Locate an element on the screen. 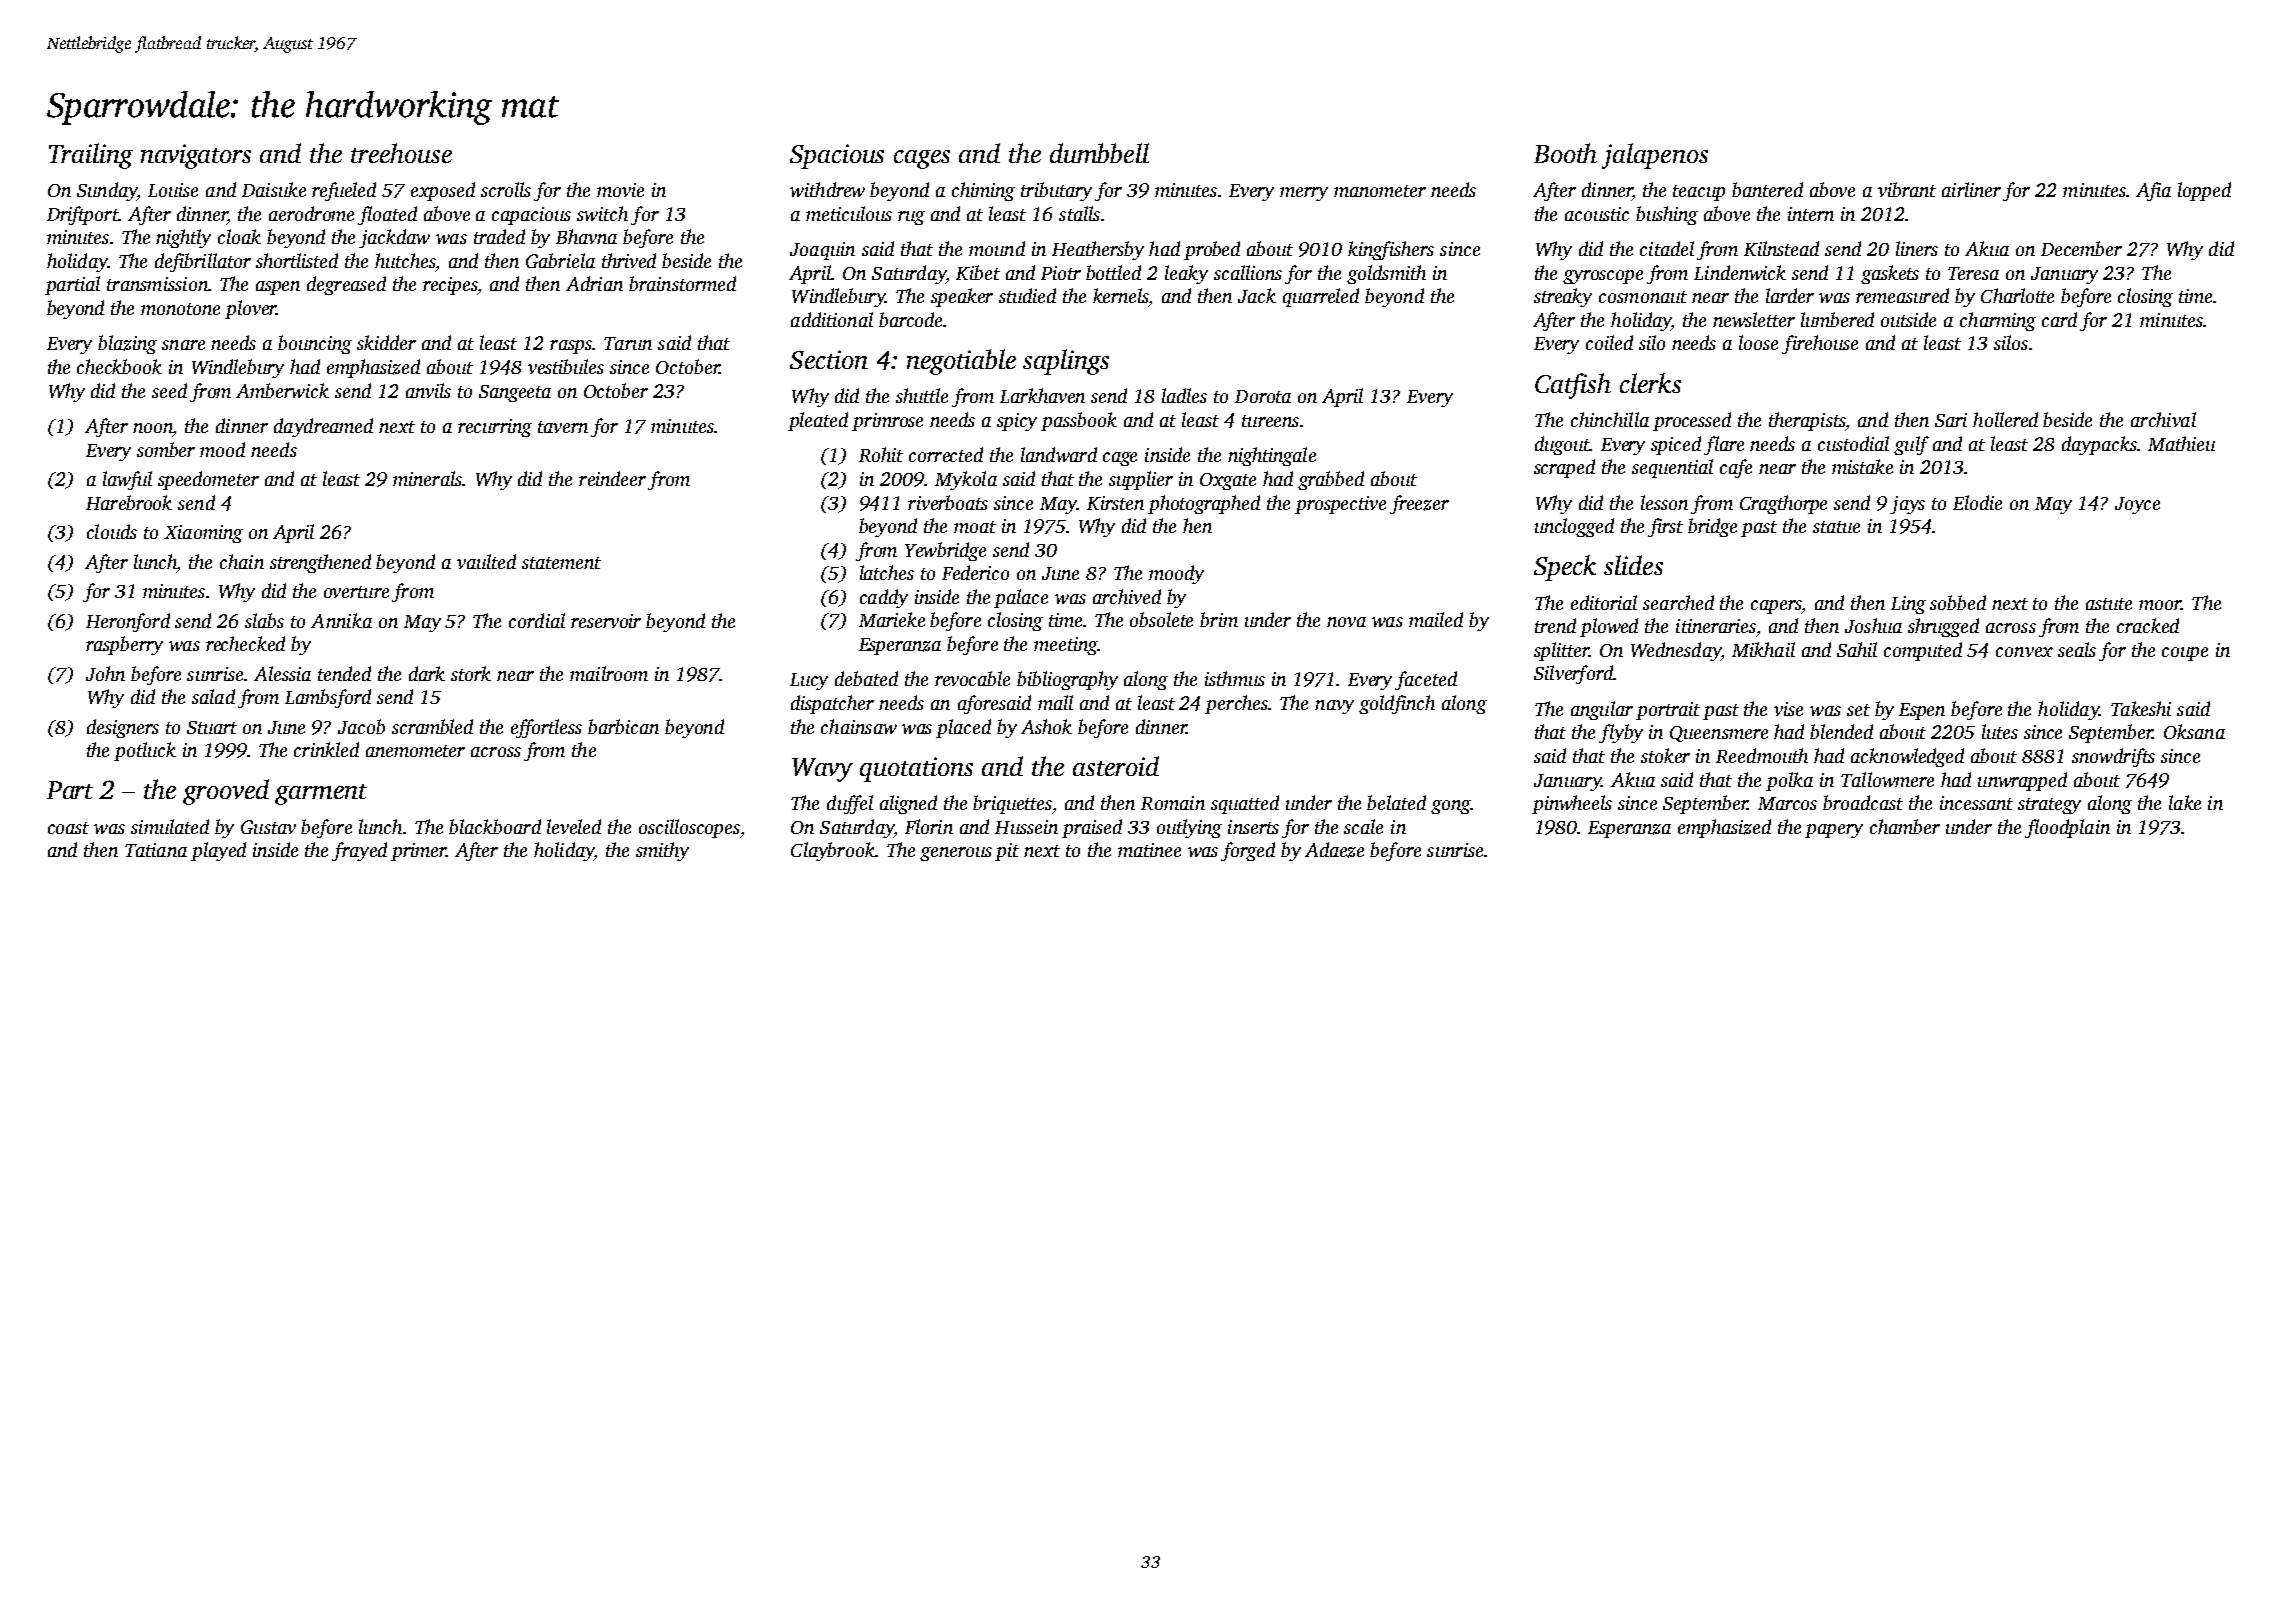 Image resolution: width=2282 pixels, height=1614 pixels. played is located at coordinates (218, 851).
